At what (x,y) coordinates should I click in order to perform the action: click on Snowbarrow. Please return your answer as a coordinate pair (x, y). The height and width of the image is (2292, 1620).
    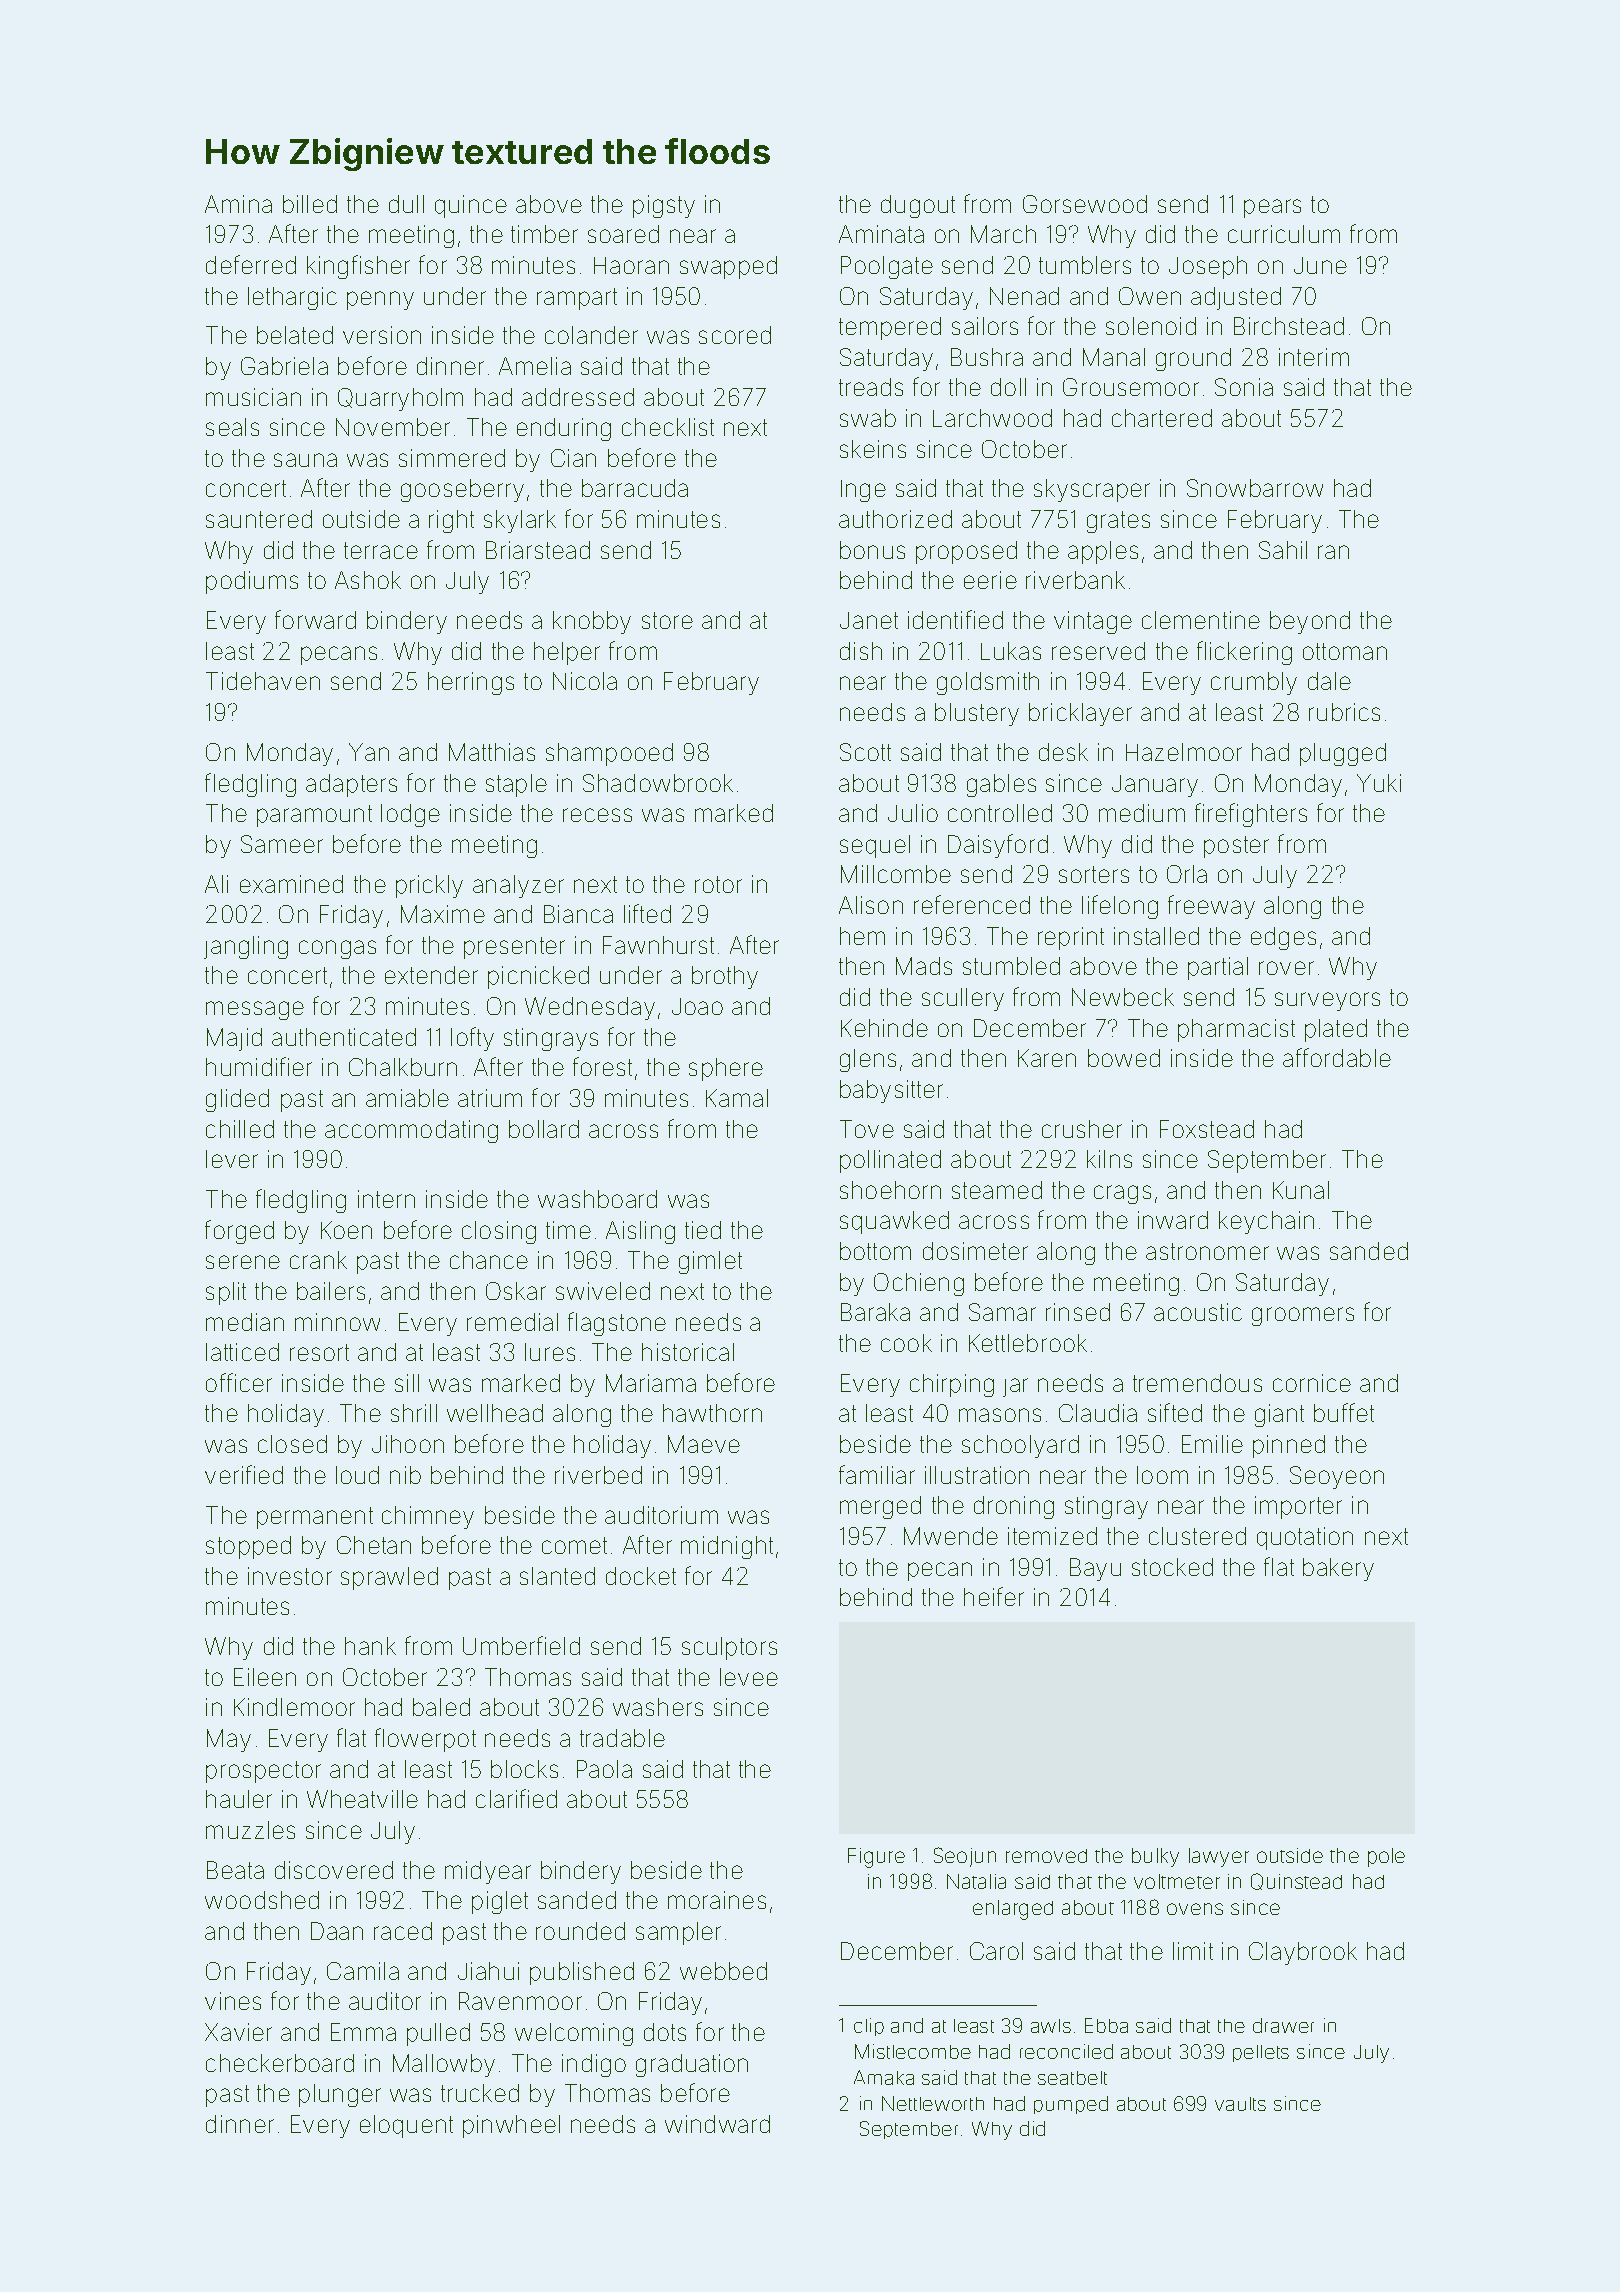
    Looking at the image, I should click on (1255, 488).
